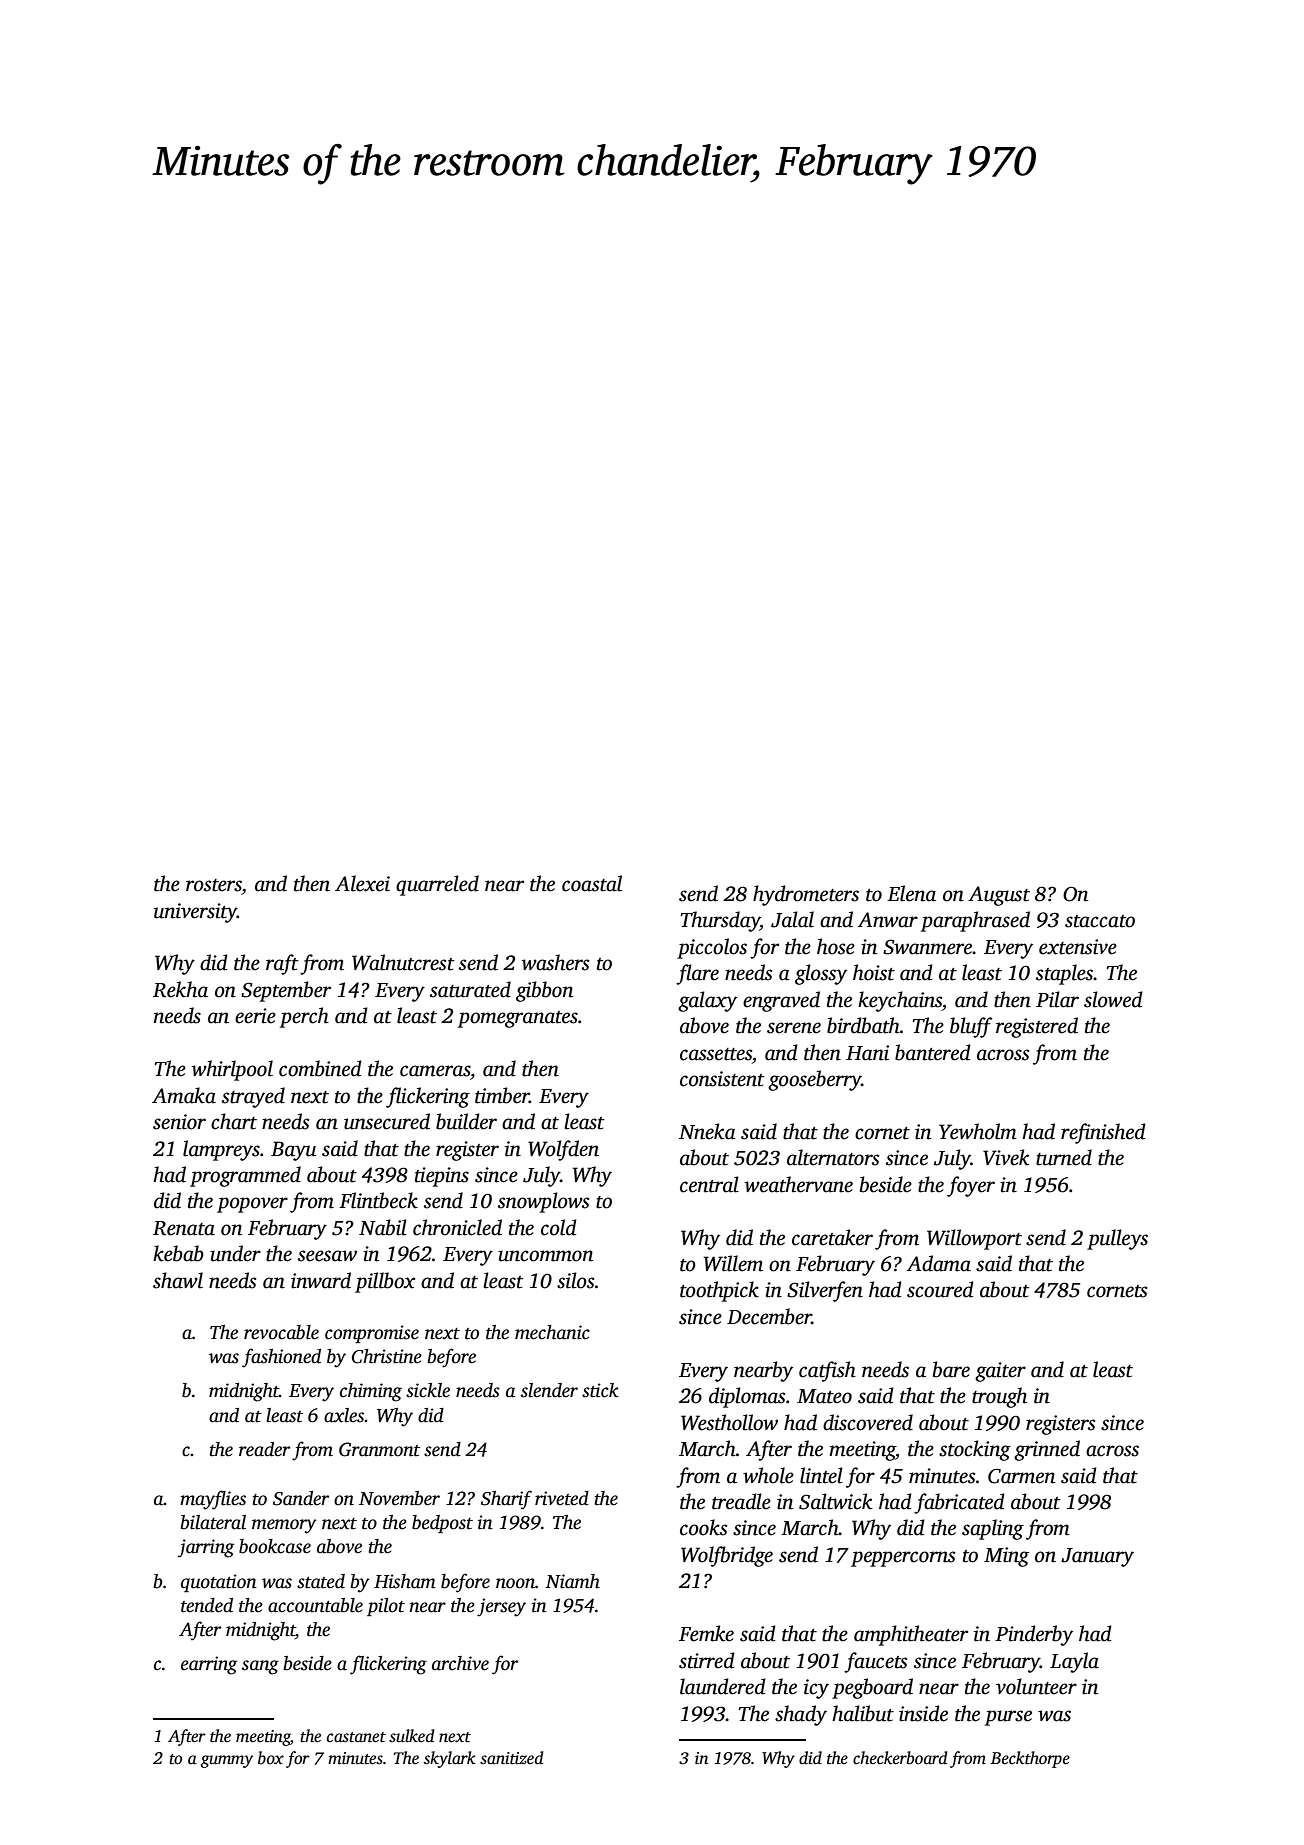 This screenshot has width=1304, height=1845. Describe the element at coordinates (951, 1369) in the screenshot. I see `bare` at that location.
